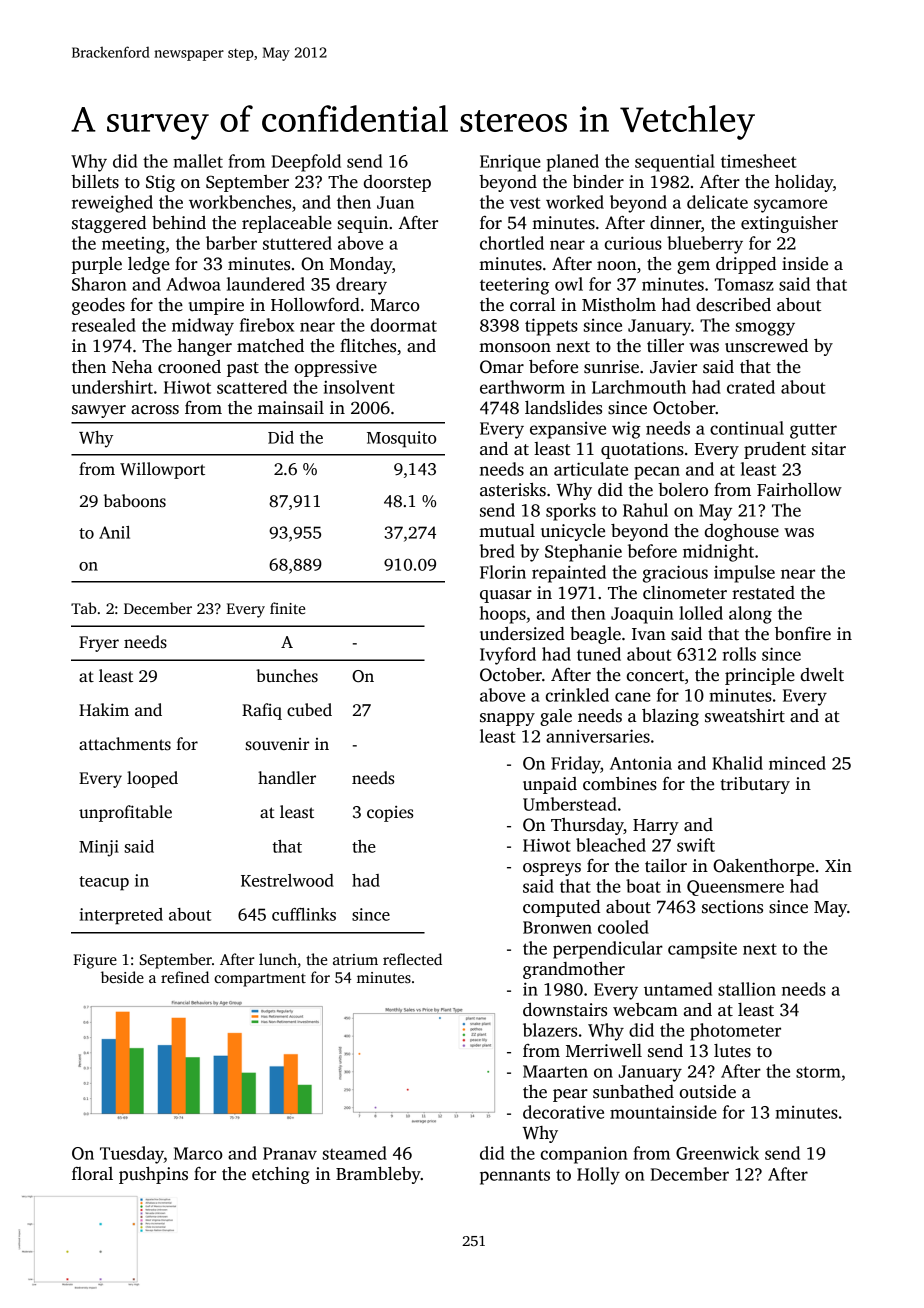 This image has width=924, height=1308. What do you see at coordinates (747, 428) in the image?
I see `continual` at bounding box center [747, 428].
